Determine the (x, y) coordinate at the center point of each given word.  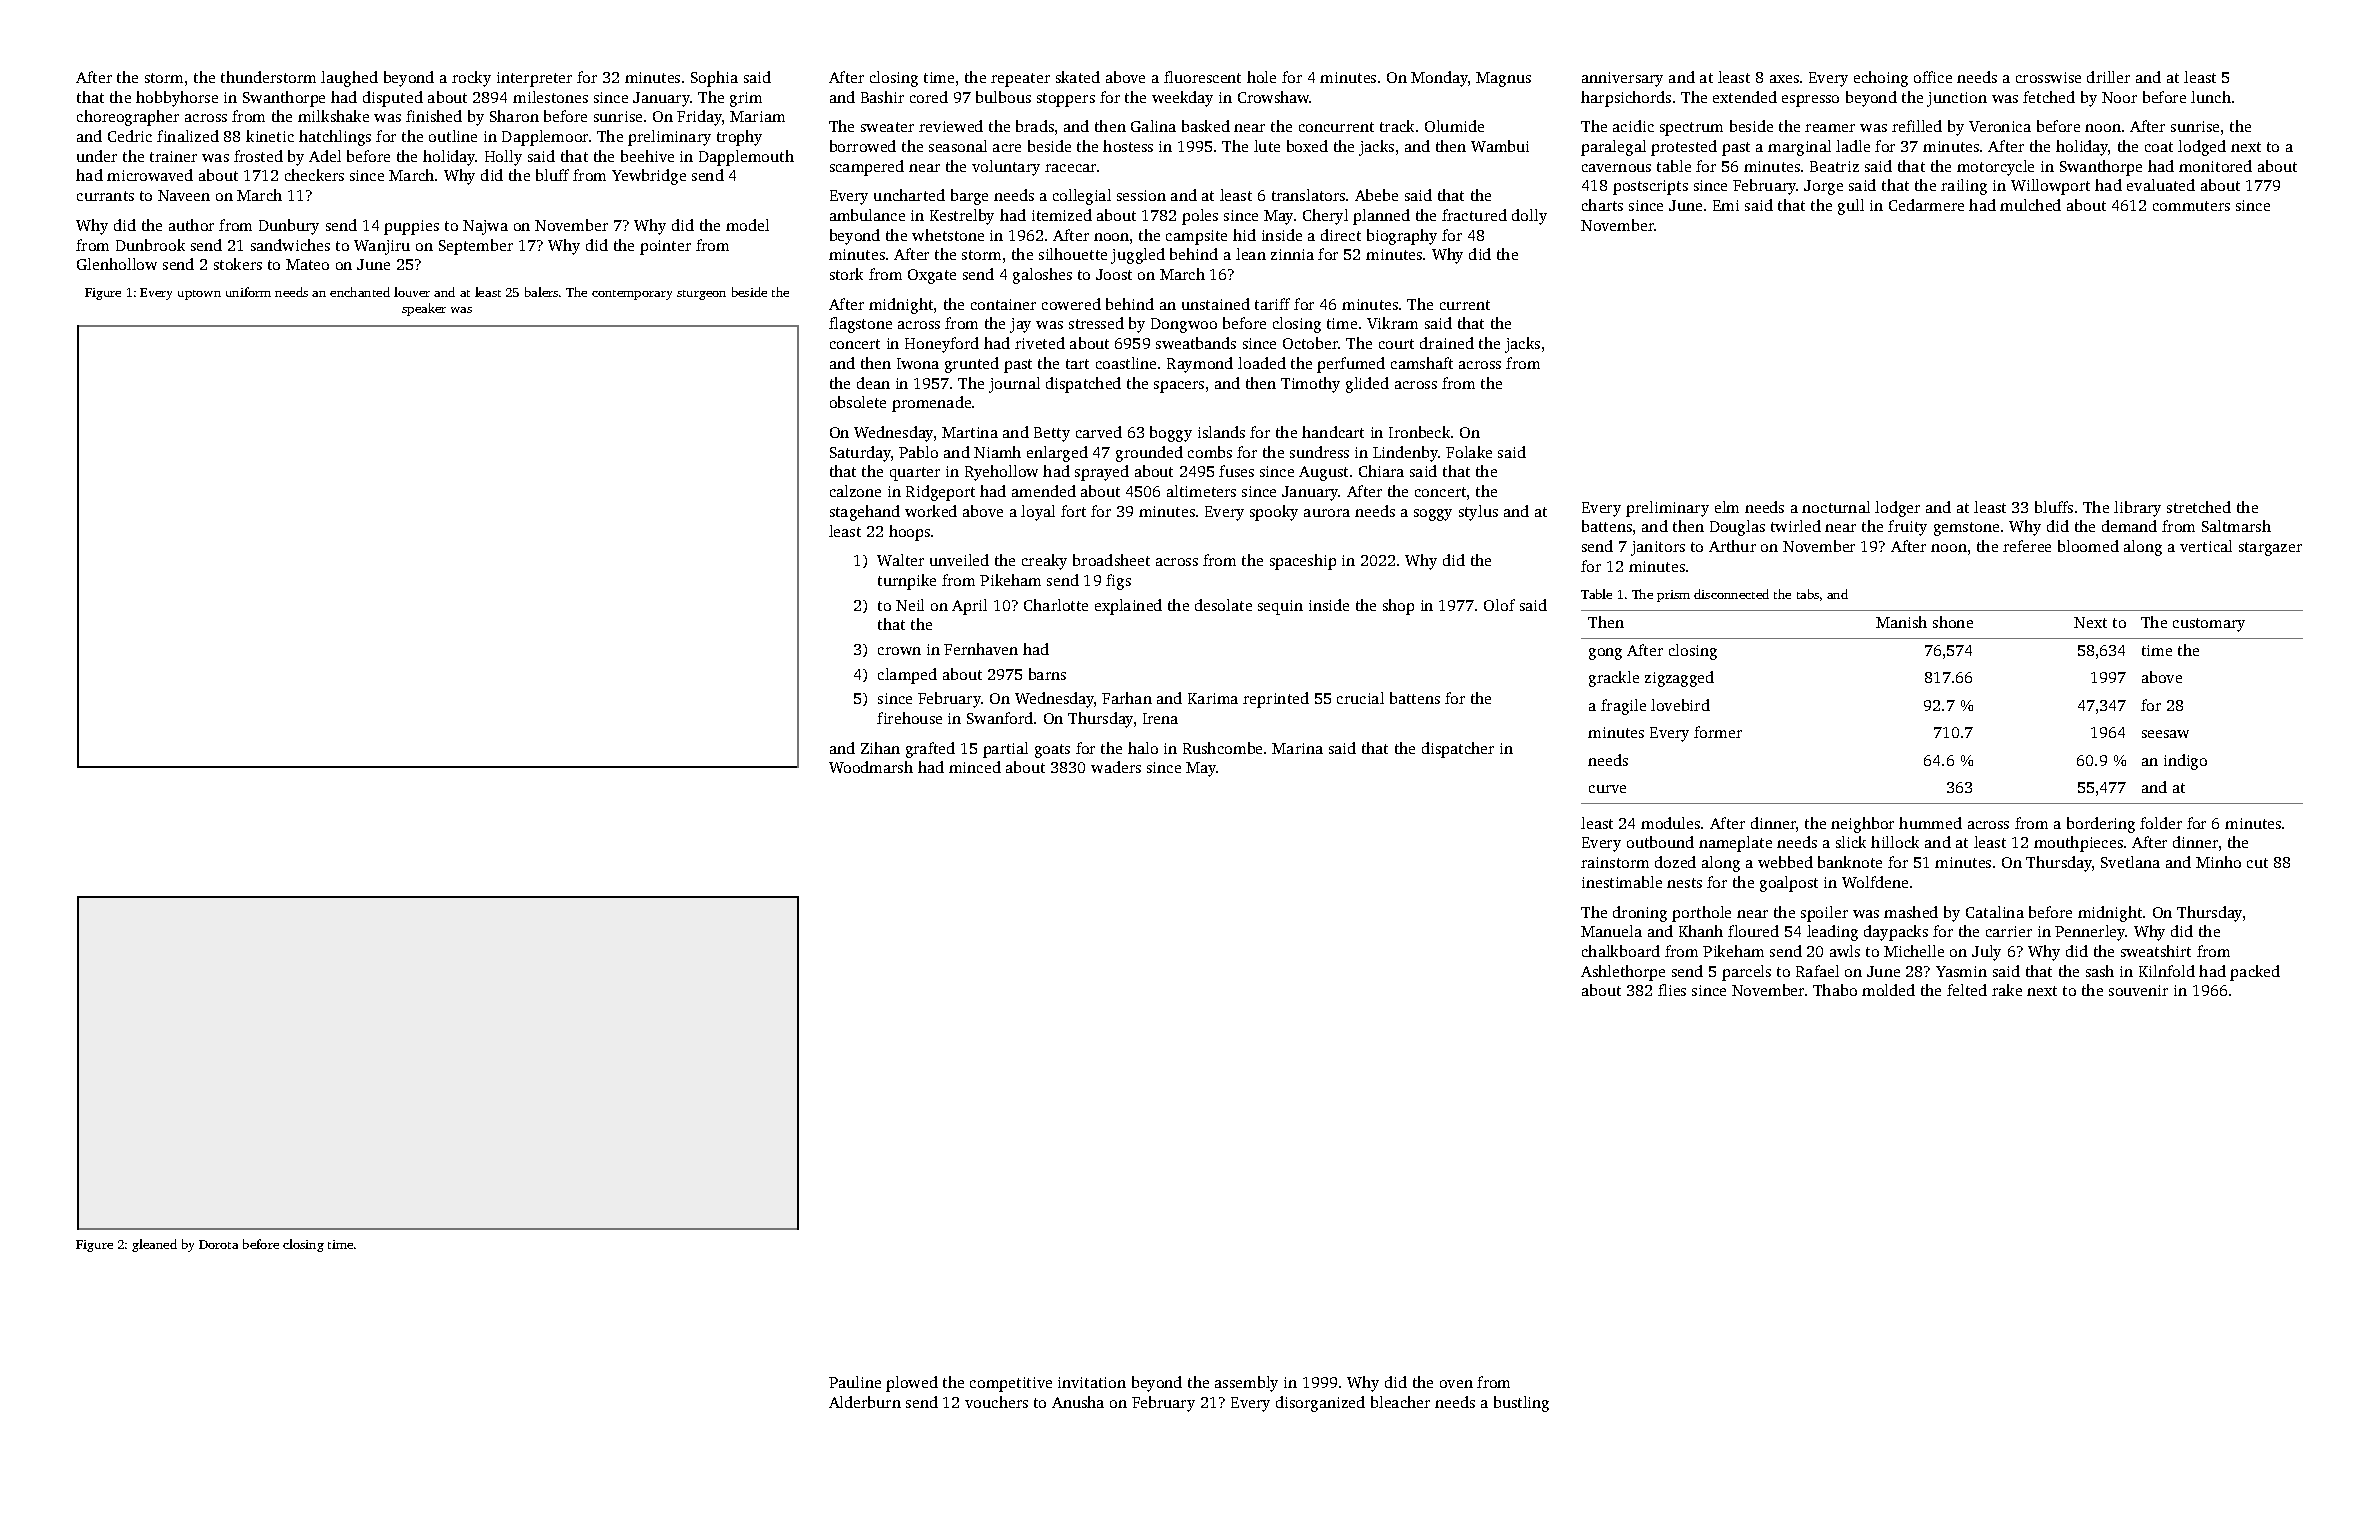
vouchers (996, 1402)
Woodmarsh (871, 767)
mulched (2030, 205)
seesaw (2165, 734)
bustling (1521, 1404)
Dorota (218, 1244)
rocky (471, 79)
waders (1116, 767)
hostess (1128, 146)
